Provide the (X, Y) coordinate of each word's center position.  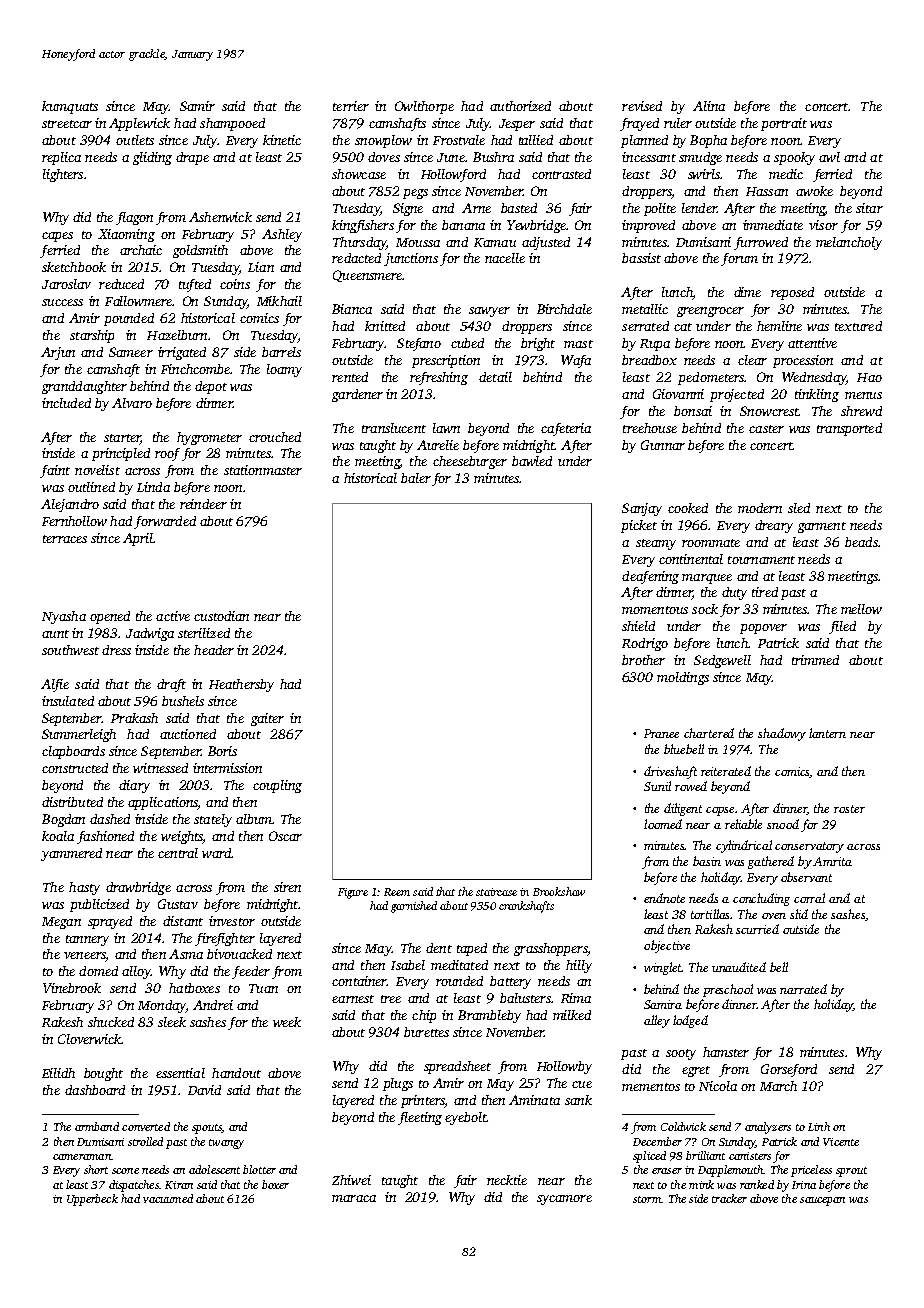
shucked (111, 1022)
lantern (827, 733)
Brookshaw (559, 891)
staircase (496, 892)
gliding (152, 158)
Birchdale (564, 309)
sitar (869, 208)
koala (58, 836)
